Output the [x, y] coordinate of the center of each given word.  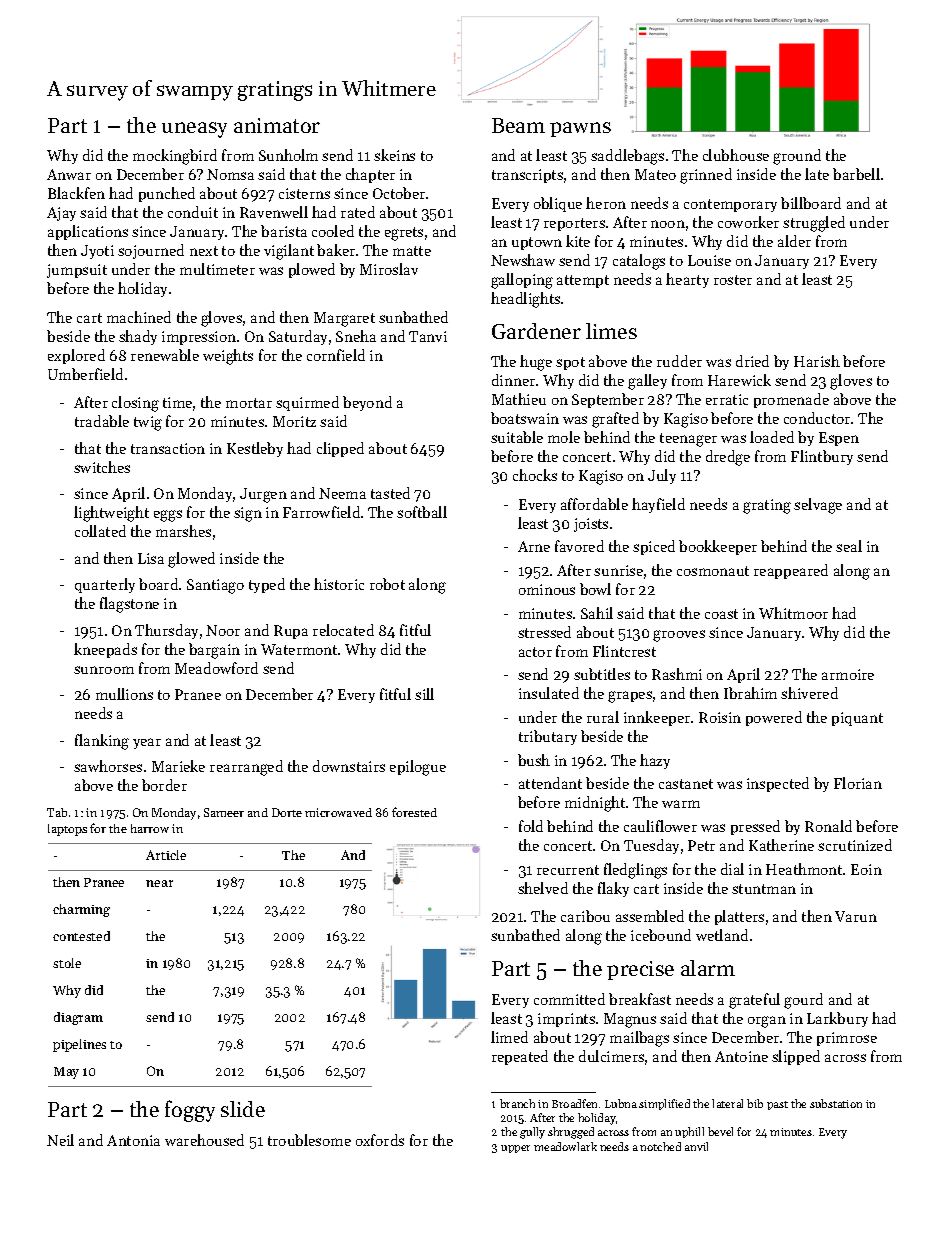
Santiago [215, 586]
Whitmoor [793, 613]
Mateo [655, 174]
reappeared [791, 571]
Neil [60, 1140]
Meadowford [216, 668]
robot [387, 584]
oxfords [380, 1140]
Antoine [741, 1056]
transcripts [527, 176]
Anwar [69, 174]
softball [422, 512]
